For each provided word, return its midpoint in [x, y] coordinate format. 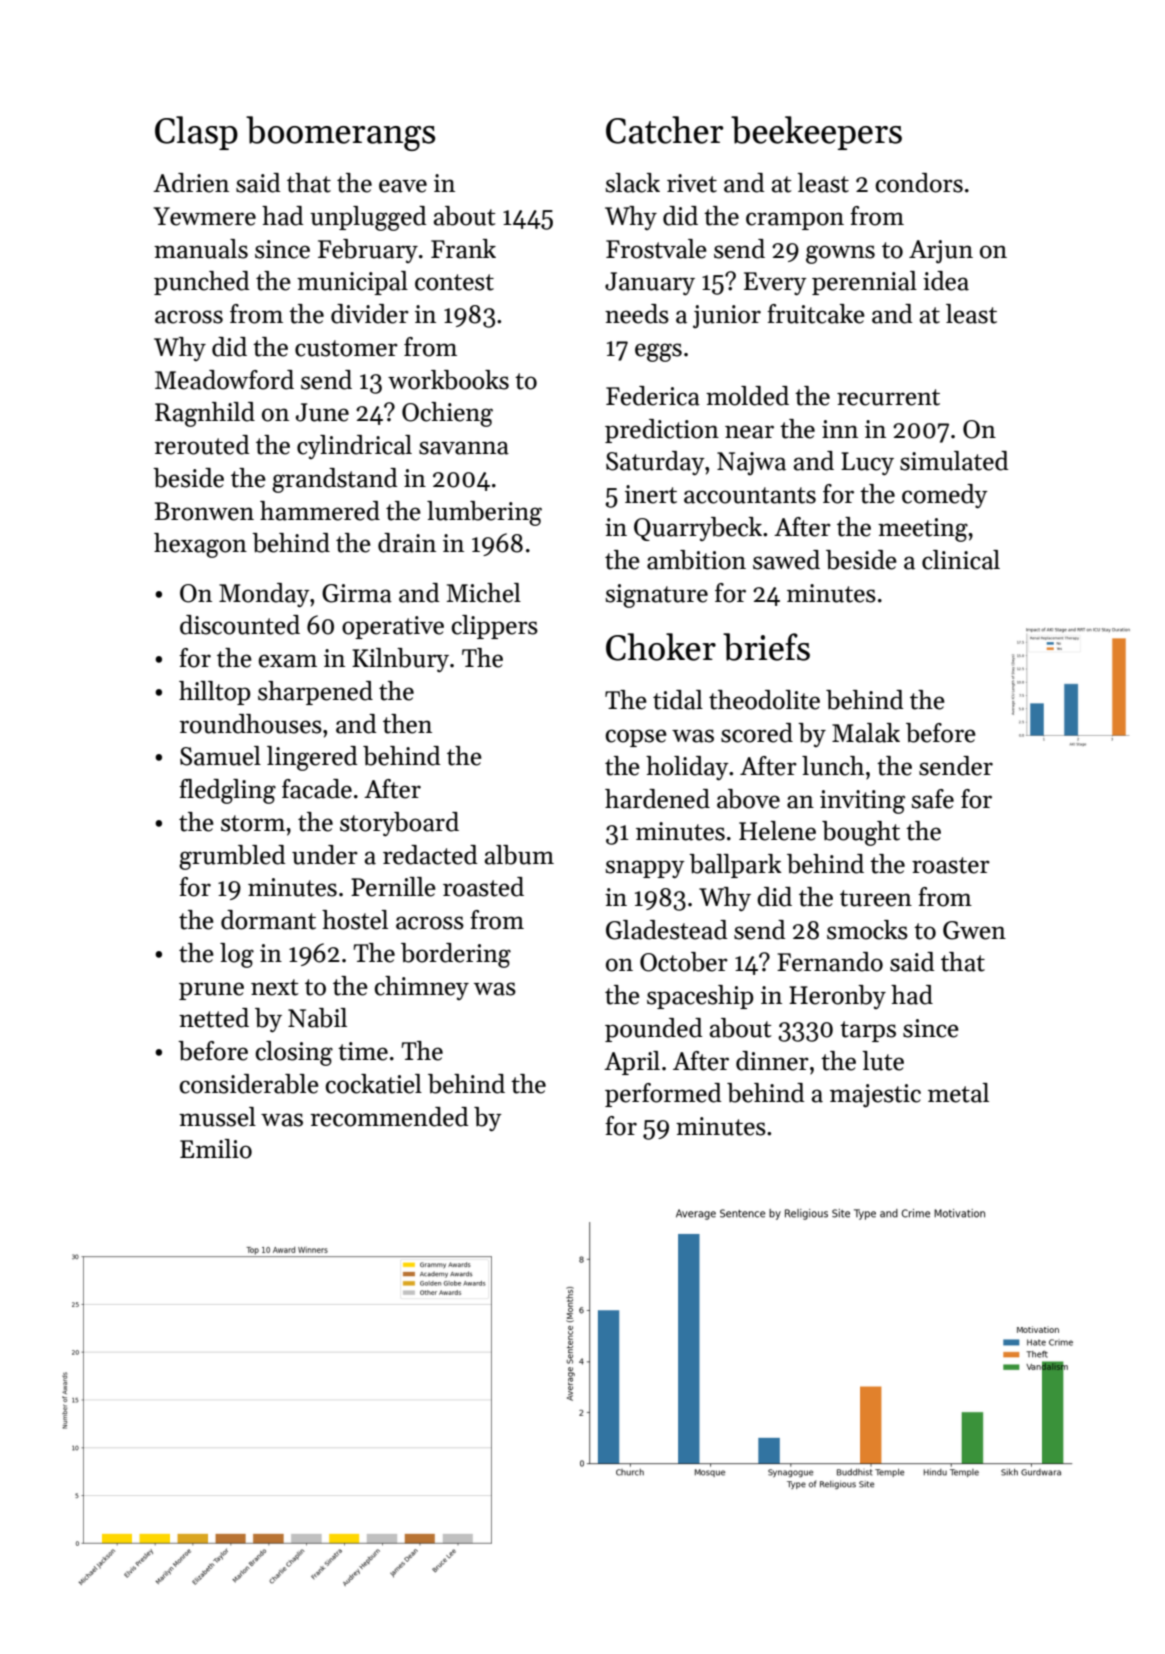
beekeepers [816, 133]
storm [253, 823]
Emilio [216, 1149]
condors [919, 183]
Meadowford [224, 380]
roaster [951, 865]
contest [454, 282]
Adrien [191, 183]
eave [403, 186]
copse [636, 738]
